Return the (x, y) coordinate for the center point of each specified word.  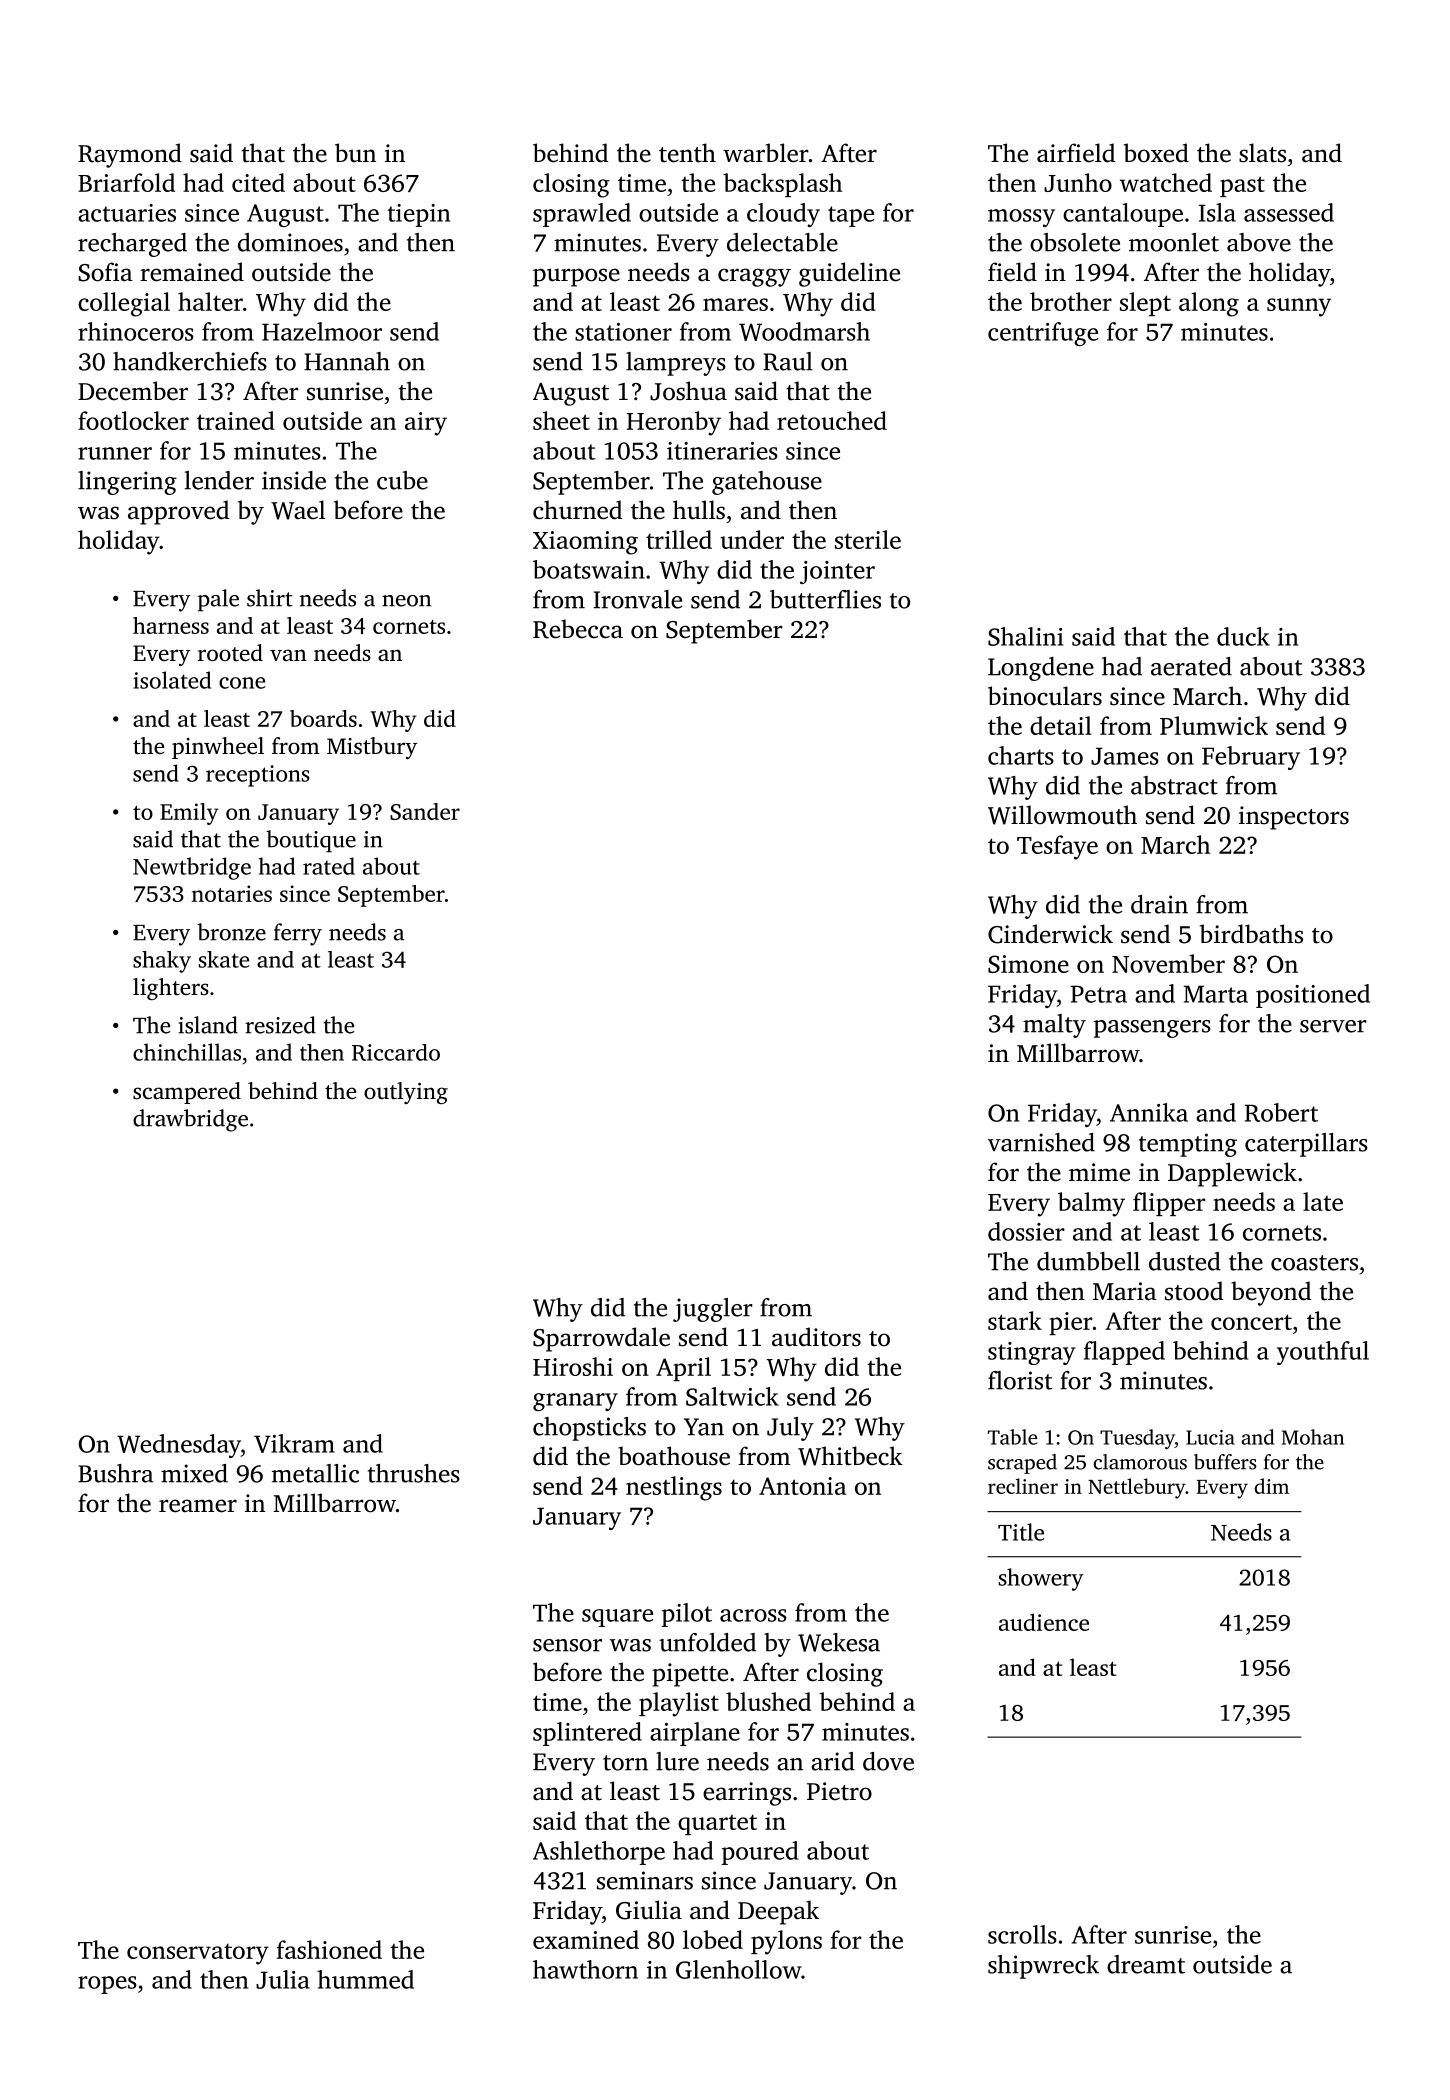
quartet (717, 1824)
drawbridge (190, 1120)
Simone (1028, 964)
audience (1044, 1622)
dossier (1026, 1231)
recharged (132, 245)
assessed (1289, 212)
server (1333, 1026)
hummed (365, 1979)
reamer (198, 1506)
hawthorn (585, 1969)
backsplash (782, 185)
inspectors (1294, 818)
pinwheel (218, 748)
